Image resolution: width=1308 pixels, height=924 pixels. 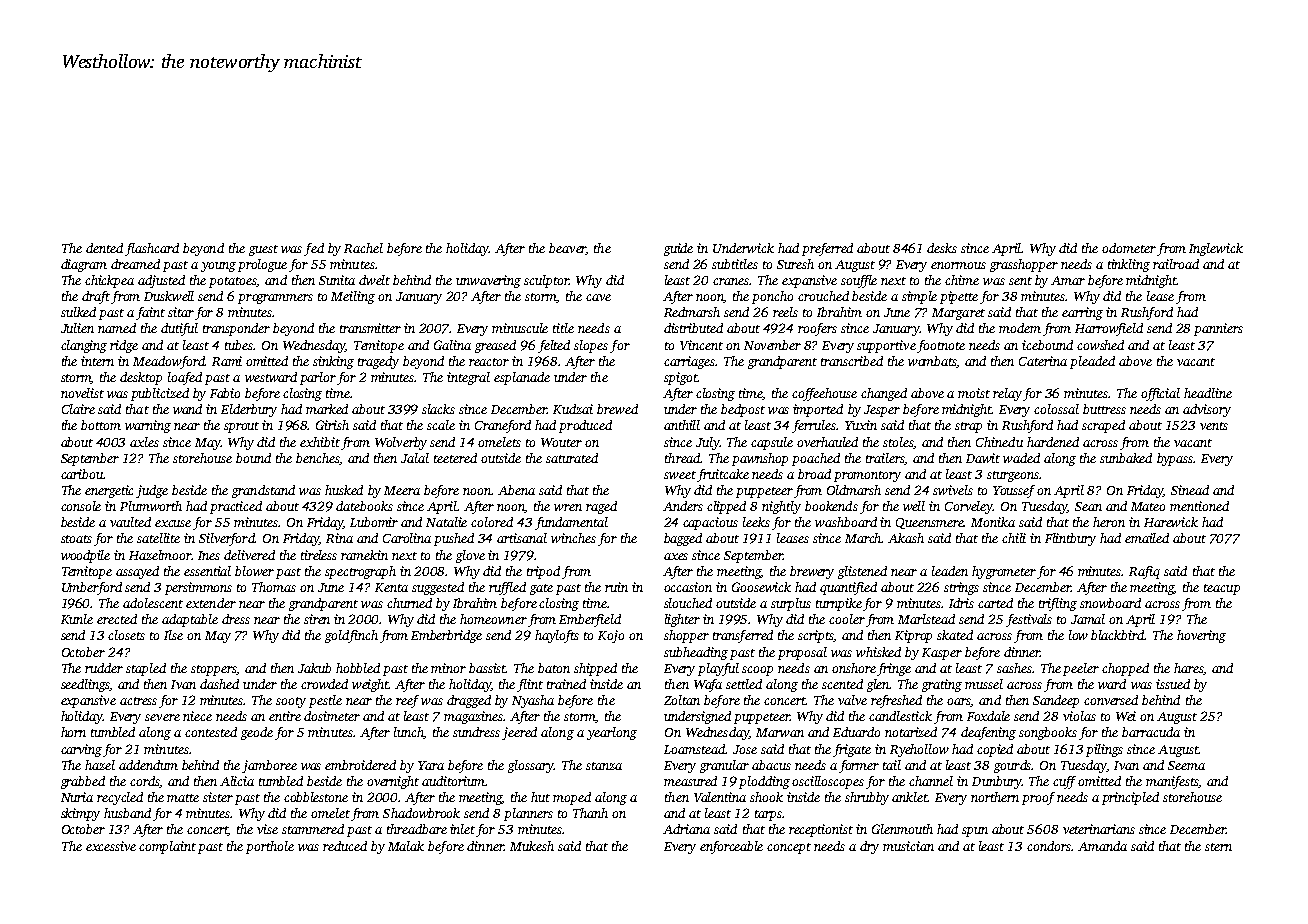 What do you see at coordinates (856, 732) in the document?
I see `Eduardo` at bounding box center [856, 732].
